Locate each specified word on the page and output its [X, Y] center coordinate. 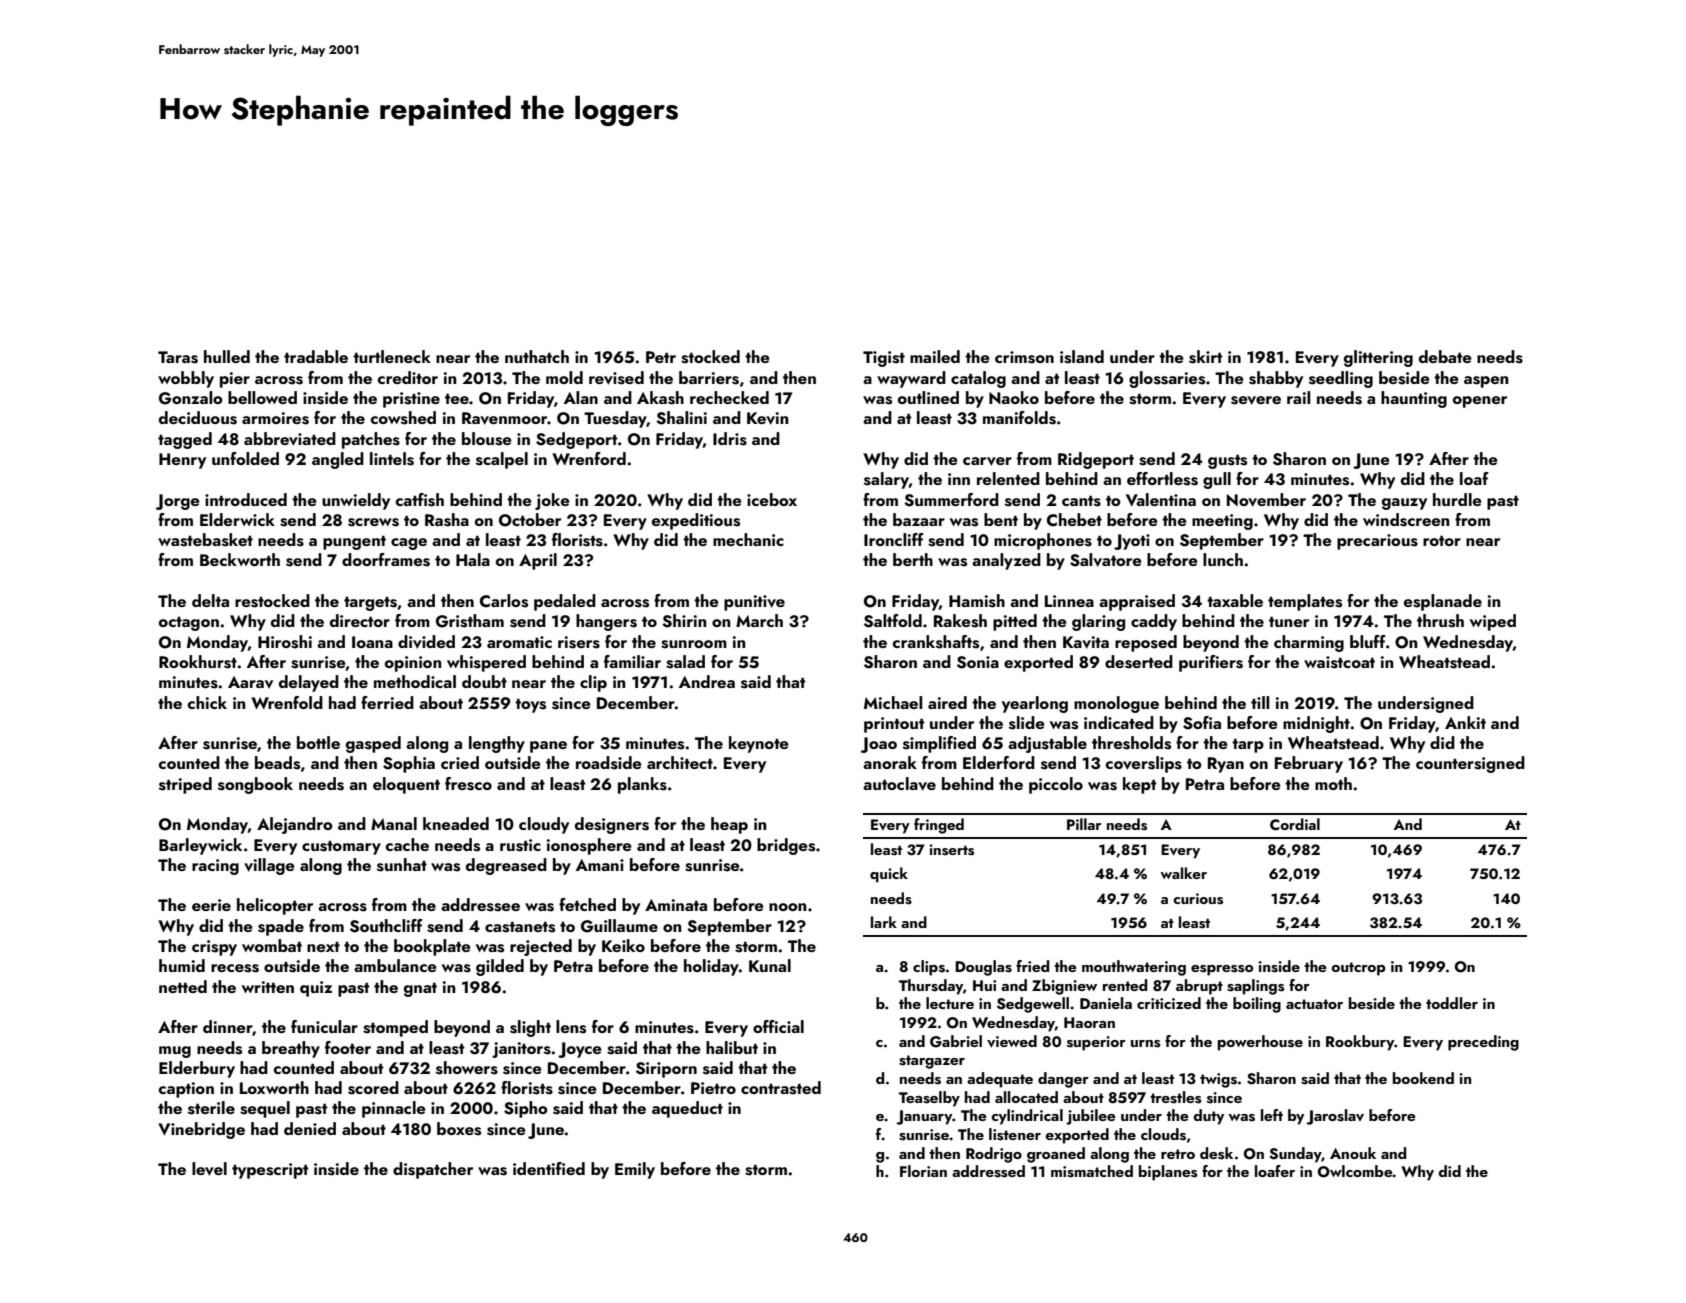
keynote [759, 744]
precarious [1377, 542]
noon [788, 907]
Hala [473, 559]
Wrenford [589, 458]
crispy [214, 948]
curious [1198, 899]
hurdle [1457, 499]
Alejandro [295, 825]
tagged [185, 440]
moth [1333, 783]
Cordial [1295, 824]
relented [1008, 478]
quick [889, 875]
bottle [318, 742]
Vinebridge [201, 1130]
